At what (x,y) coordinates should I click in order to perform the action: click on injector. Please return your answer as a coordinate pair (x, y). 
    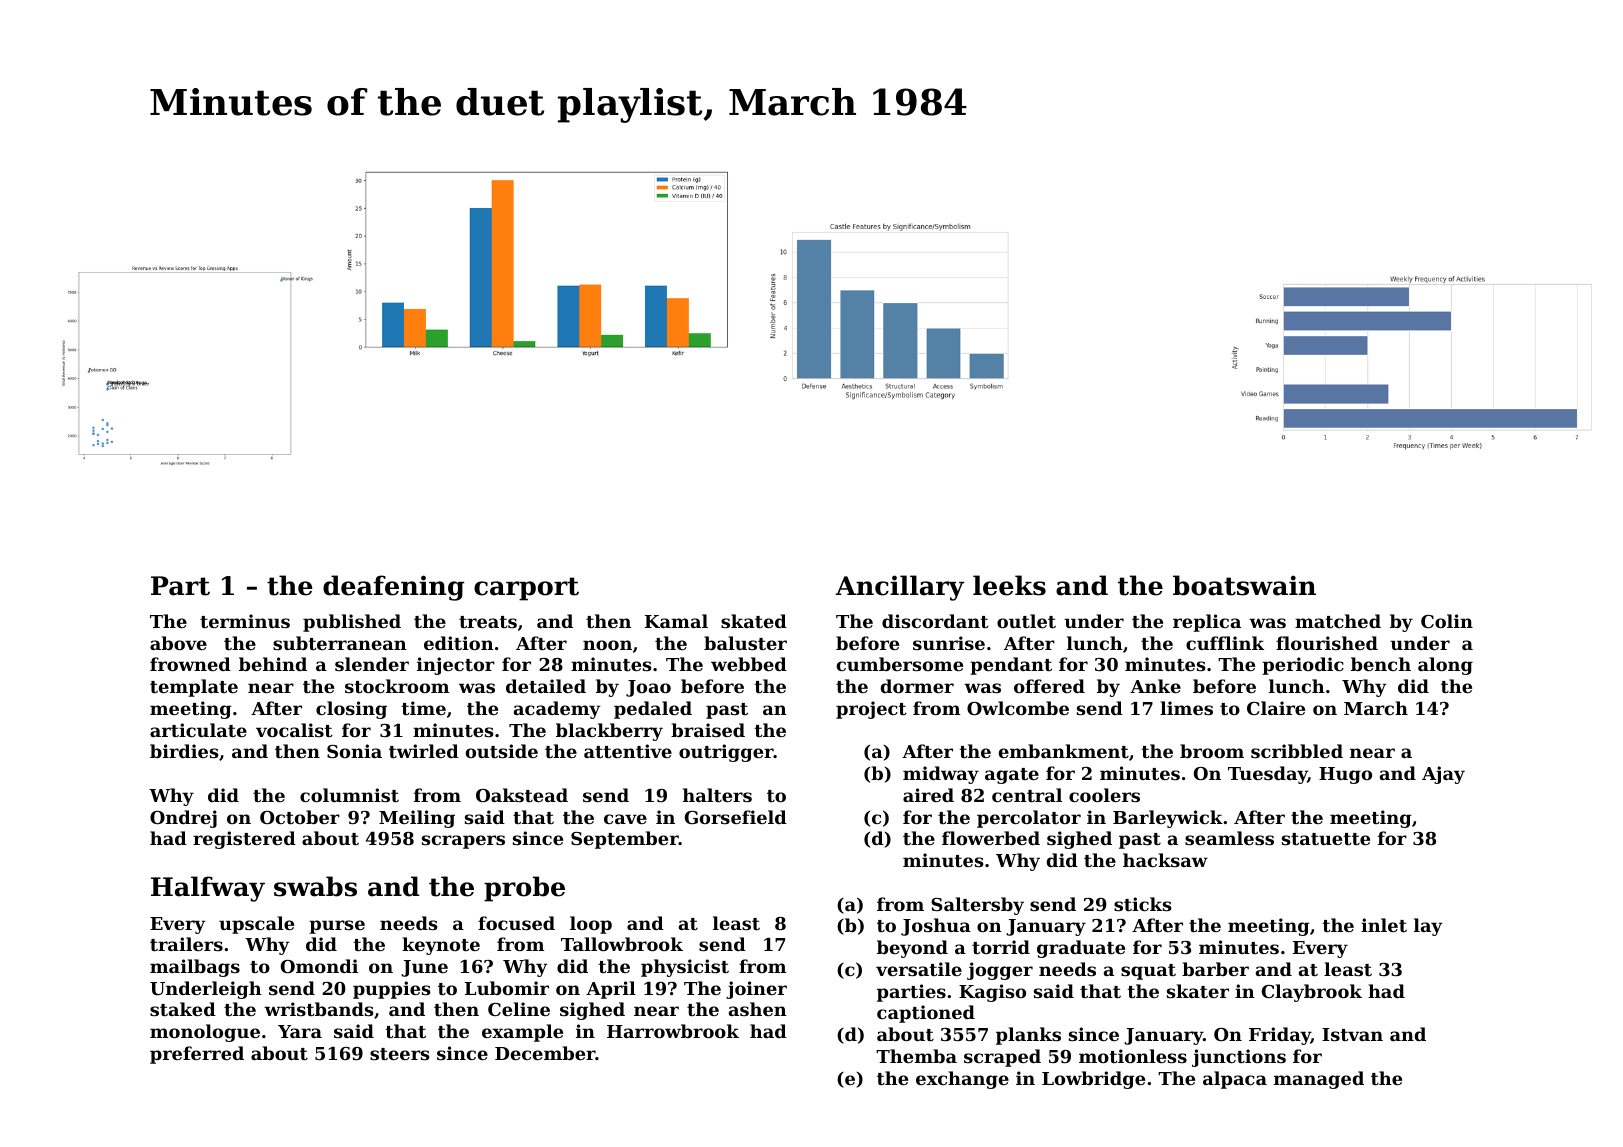
    Looking at the image, I should click on (456, 666).
